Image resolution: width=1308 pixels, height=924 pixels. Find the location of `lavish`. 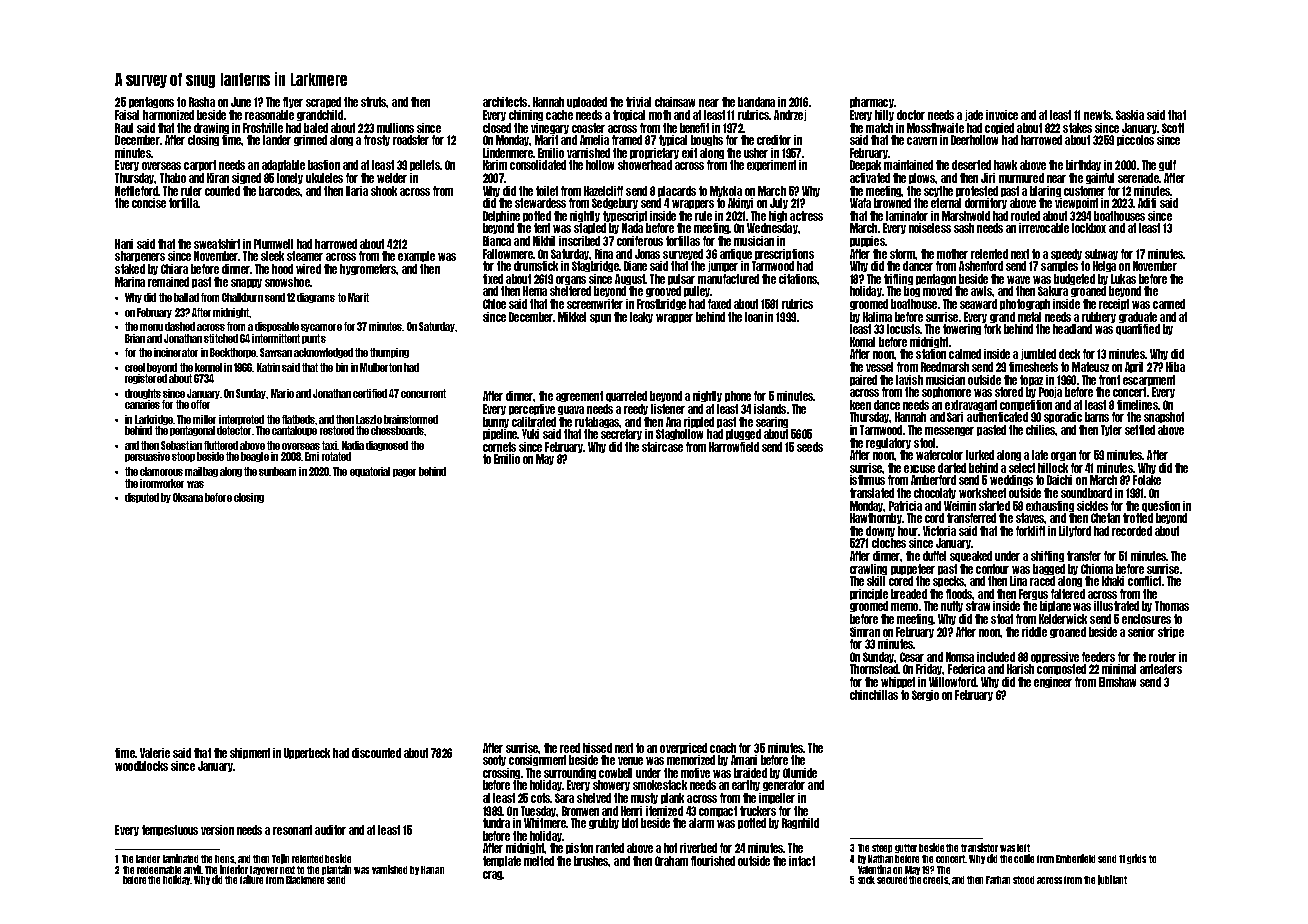

lavish is located at coordinates (909, 380).
